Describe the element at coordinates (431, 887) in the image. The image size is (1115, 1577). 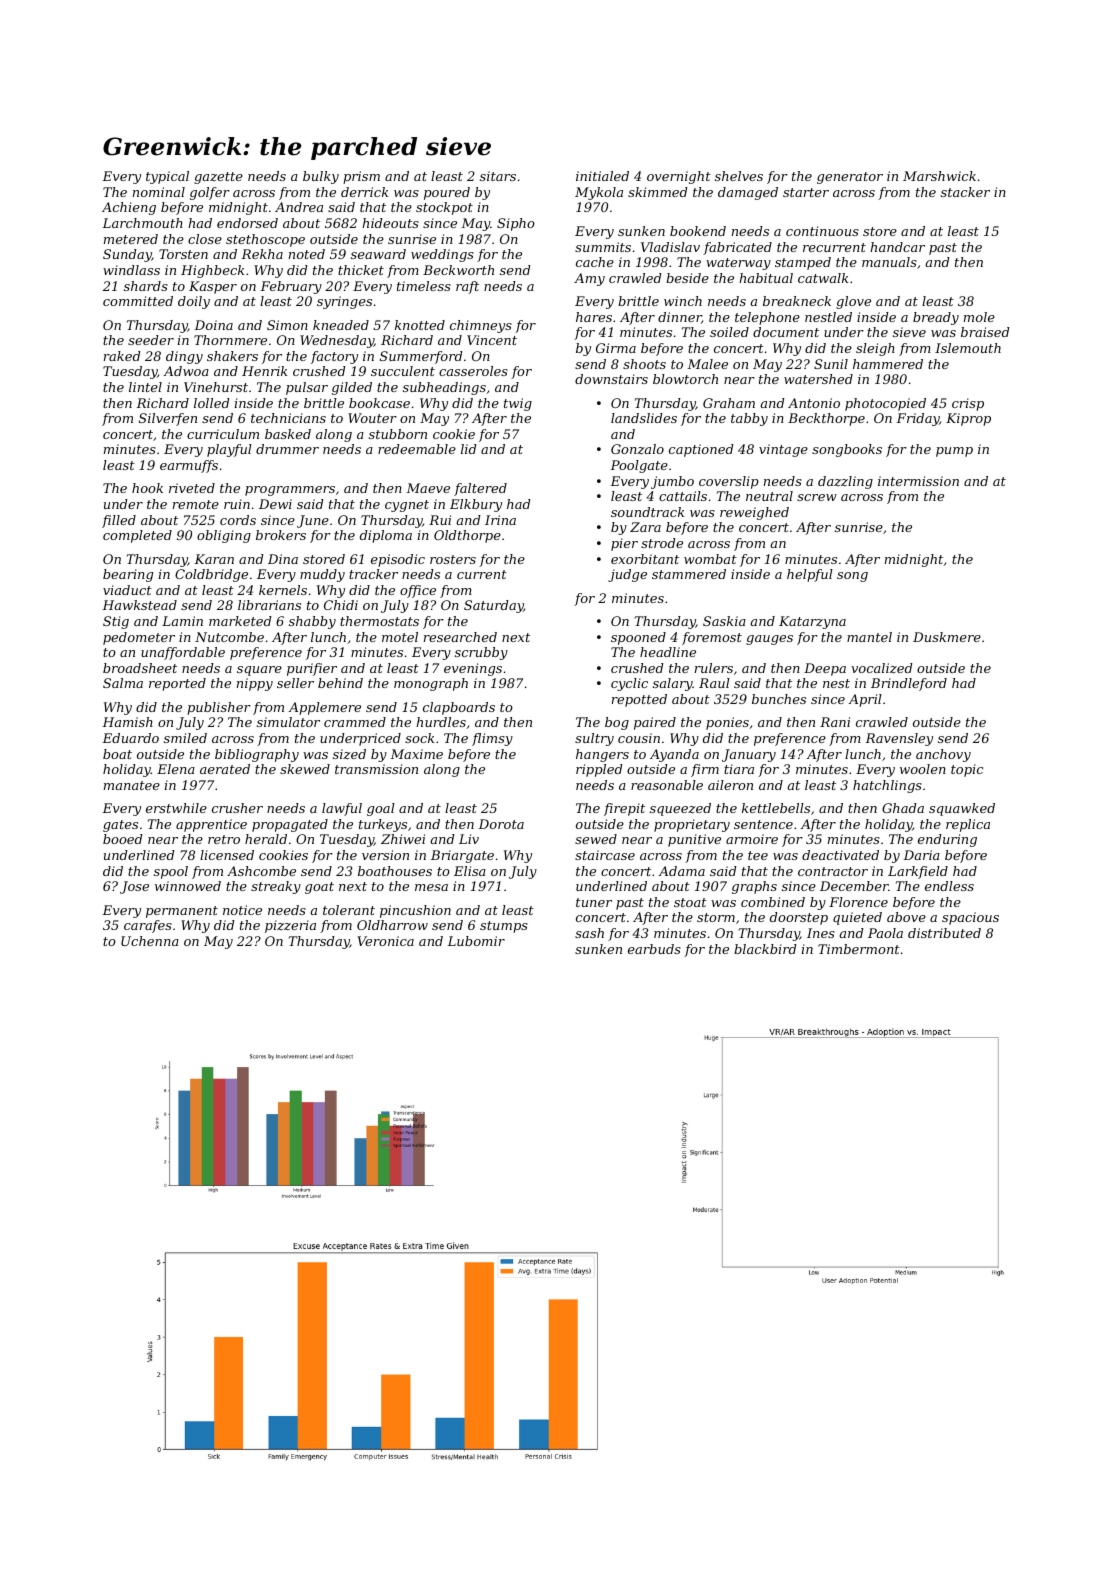
I see `mesa` at that location.
